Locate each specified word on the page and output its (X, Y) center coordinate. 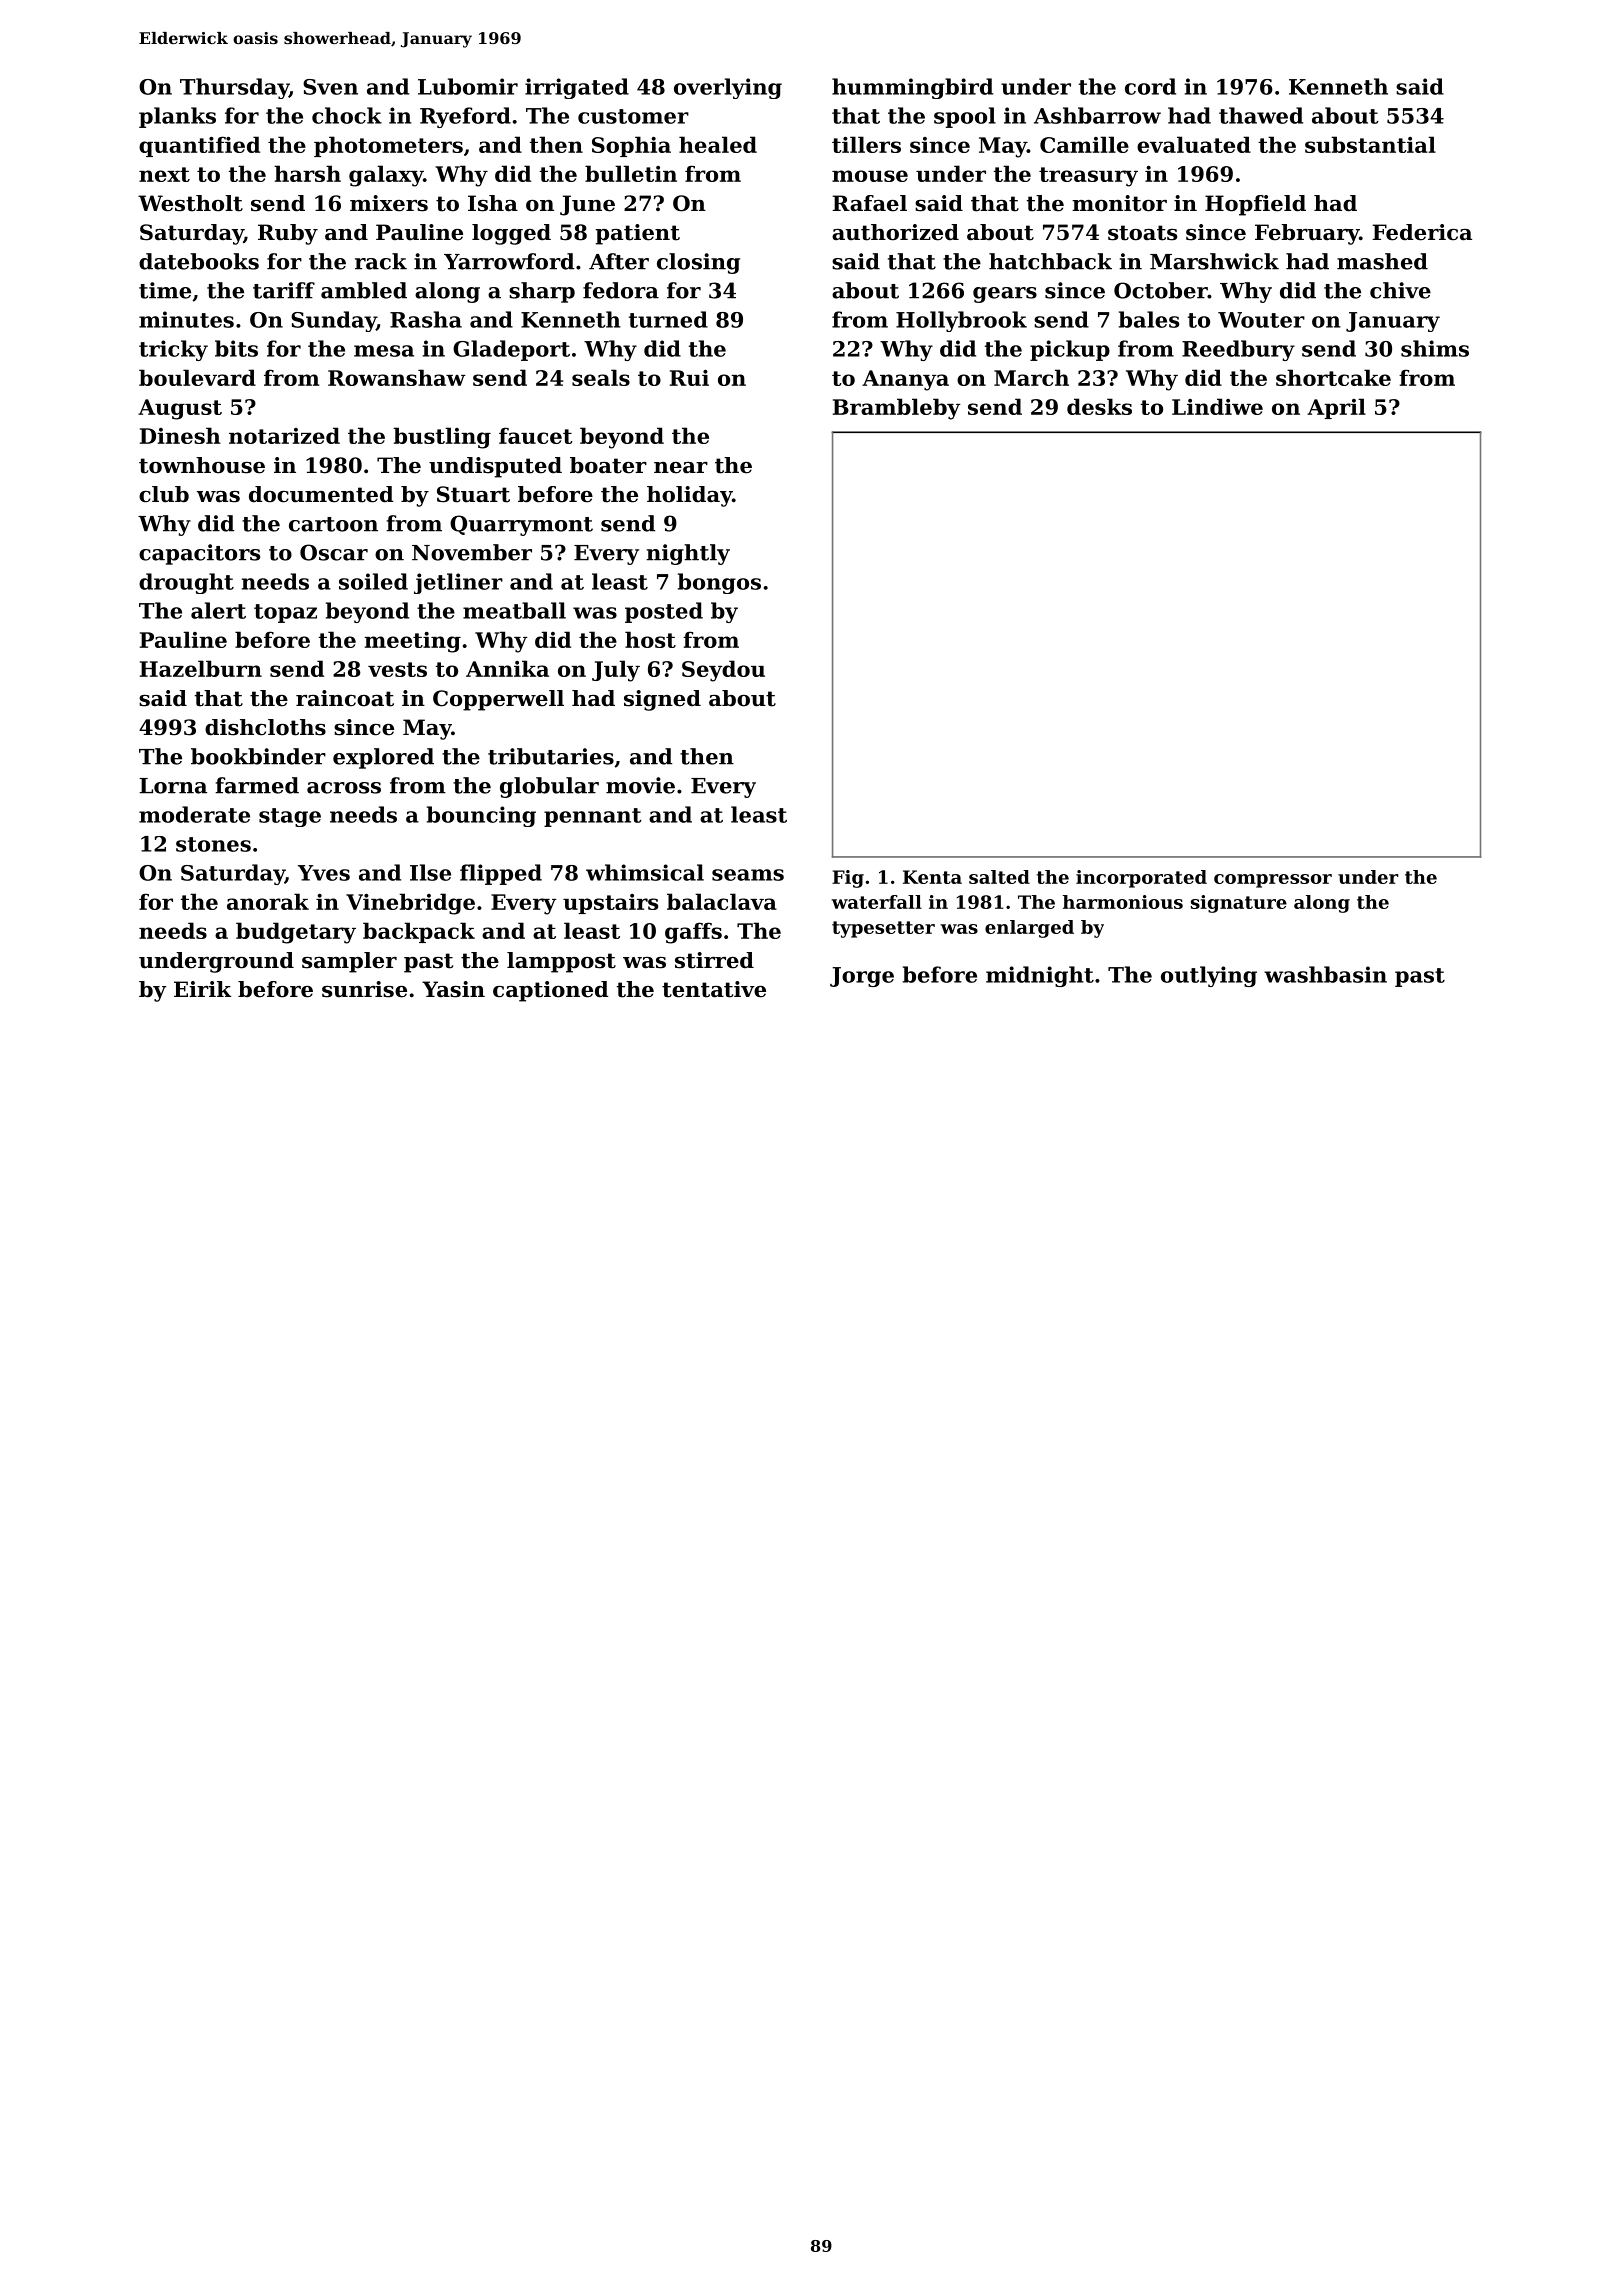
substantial (1370, 144)
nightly (688, 554)
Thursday (234, 88)
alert (218, 610)
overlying (728, 88)
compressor (1273, 881)
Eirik (202, 989)
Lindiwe (1217, 406)
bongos (719, 583)
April (1336, 408)
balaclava (722, 901)
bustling (442, 438)
